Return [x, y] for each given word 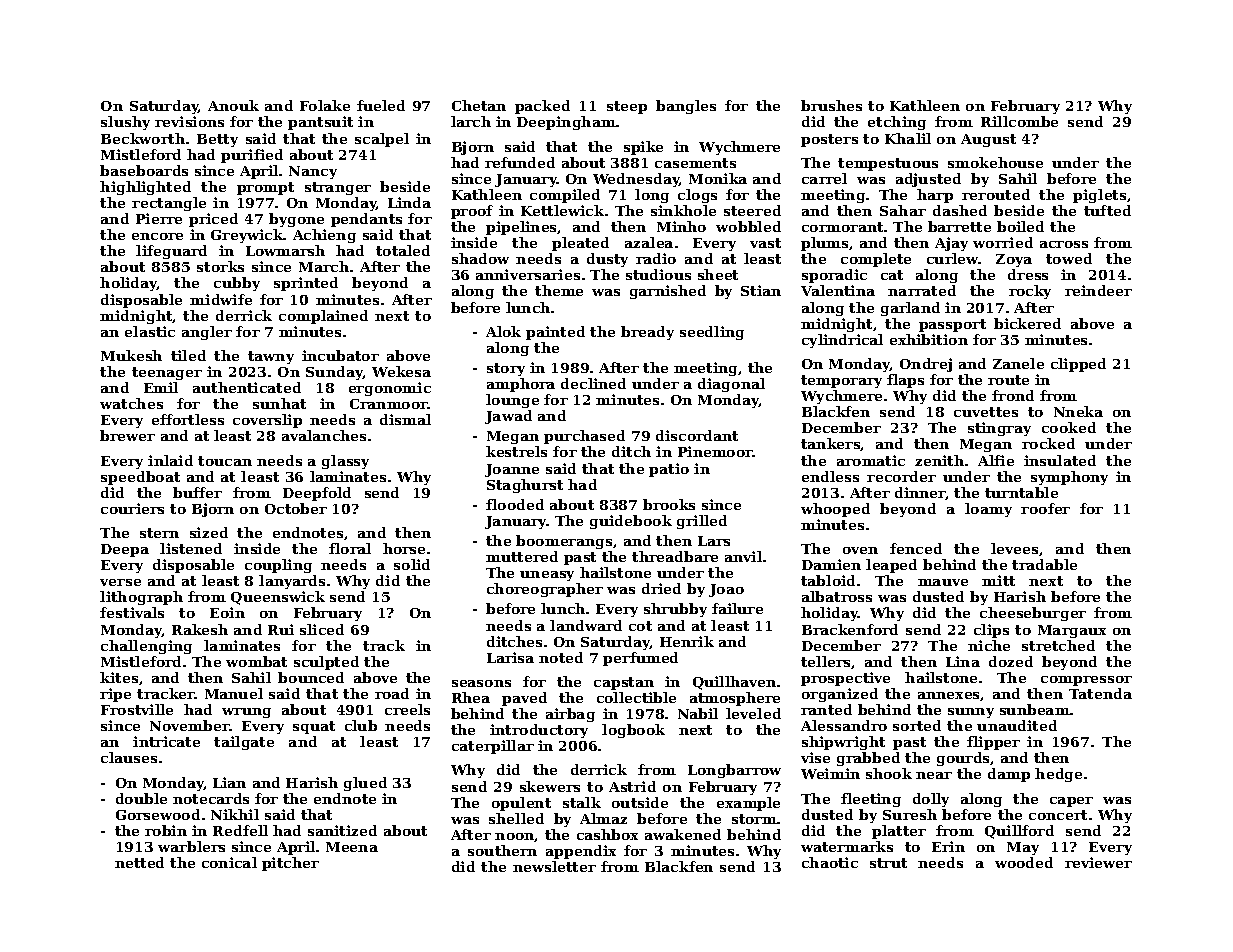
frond [1013, 395]
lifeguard [171, 252]
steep [627, 107]
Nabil [698, 713]
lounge [512, 401]
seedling [712, 333]
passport [952, 325]
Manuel [234, 693]
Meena [352, 847]
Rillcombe [1019, 121]
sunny [971, 713]
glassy [345, 462]
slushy [125, 123]
